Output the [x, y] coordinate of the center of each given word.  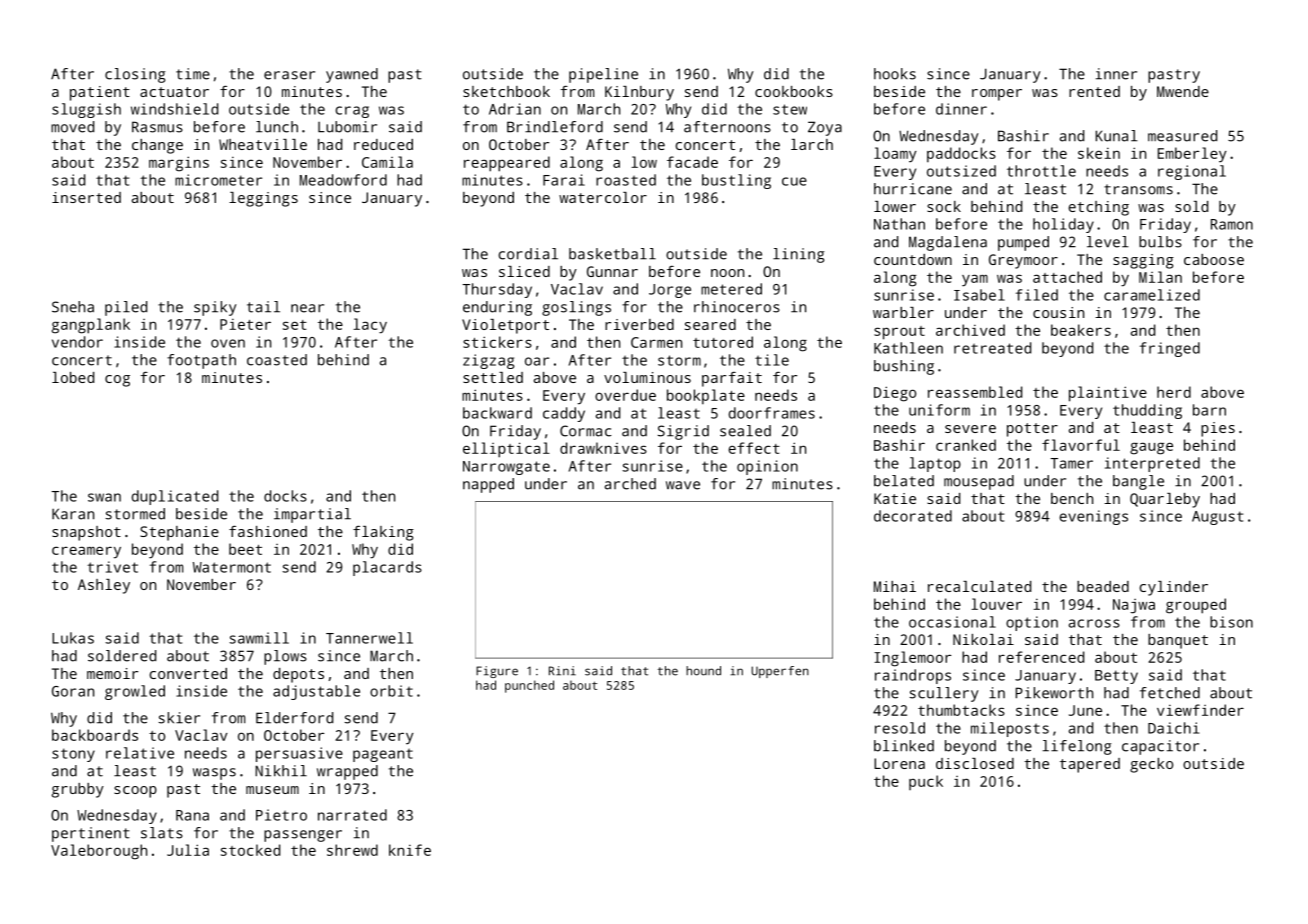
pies [1218, 429]
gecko [1151, 765]
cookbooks [794, 91]
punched [529, 686]
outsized [961, 171]
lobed [73, 377]
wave [683, 485]
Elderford [294, 718]
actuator [174, 92]
